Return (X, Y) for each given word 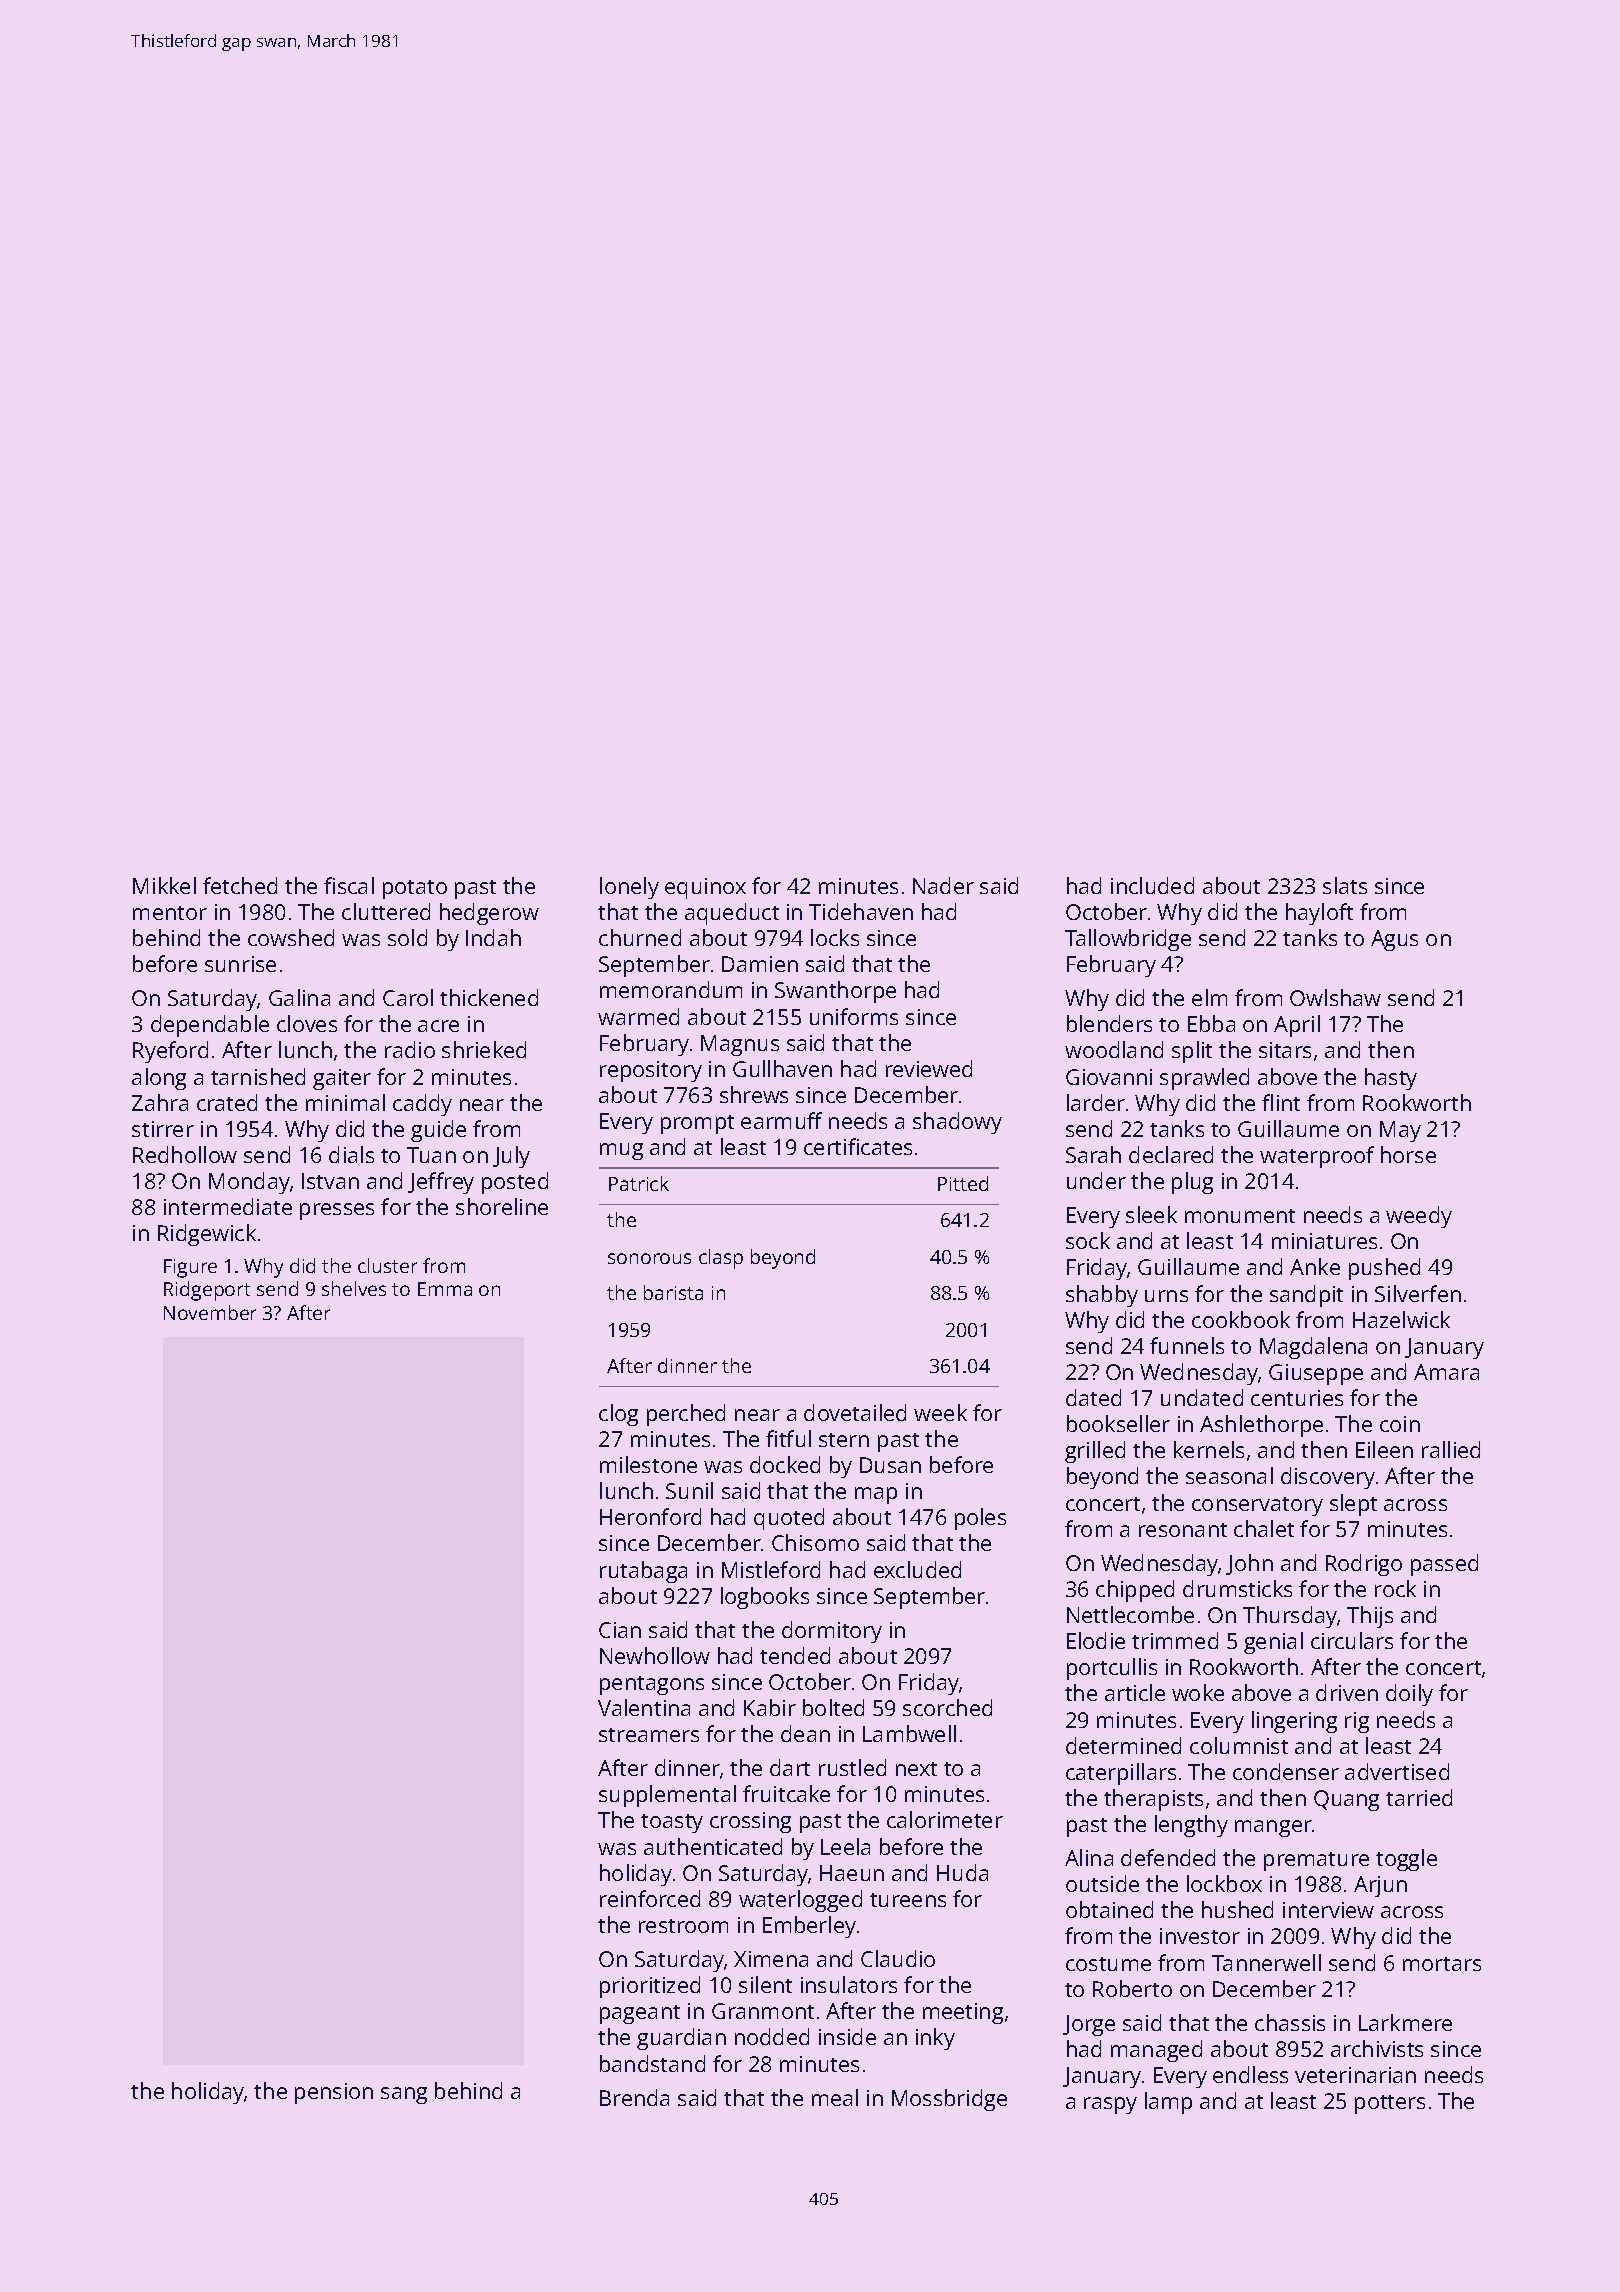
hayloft (1319, 914)
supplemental (667, 1796)
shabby (1102, 1296)
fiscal (349, 885)
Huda (962, 1872)
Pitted (963, 1183)
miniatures (1324, 1241)
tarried (1419, 1797)
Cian (620, 1630)
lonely (629, 888)
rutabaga (643, 1572)
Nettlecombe (1130, 1614)
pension (334, 2093)
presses (337, 1211)
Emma (445, 1289)
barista (673, 1292)
